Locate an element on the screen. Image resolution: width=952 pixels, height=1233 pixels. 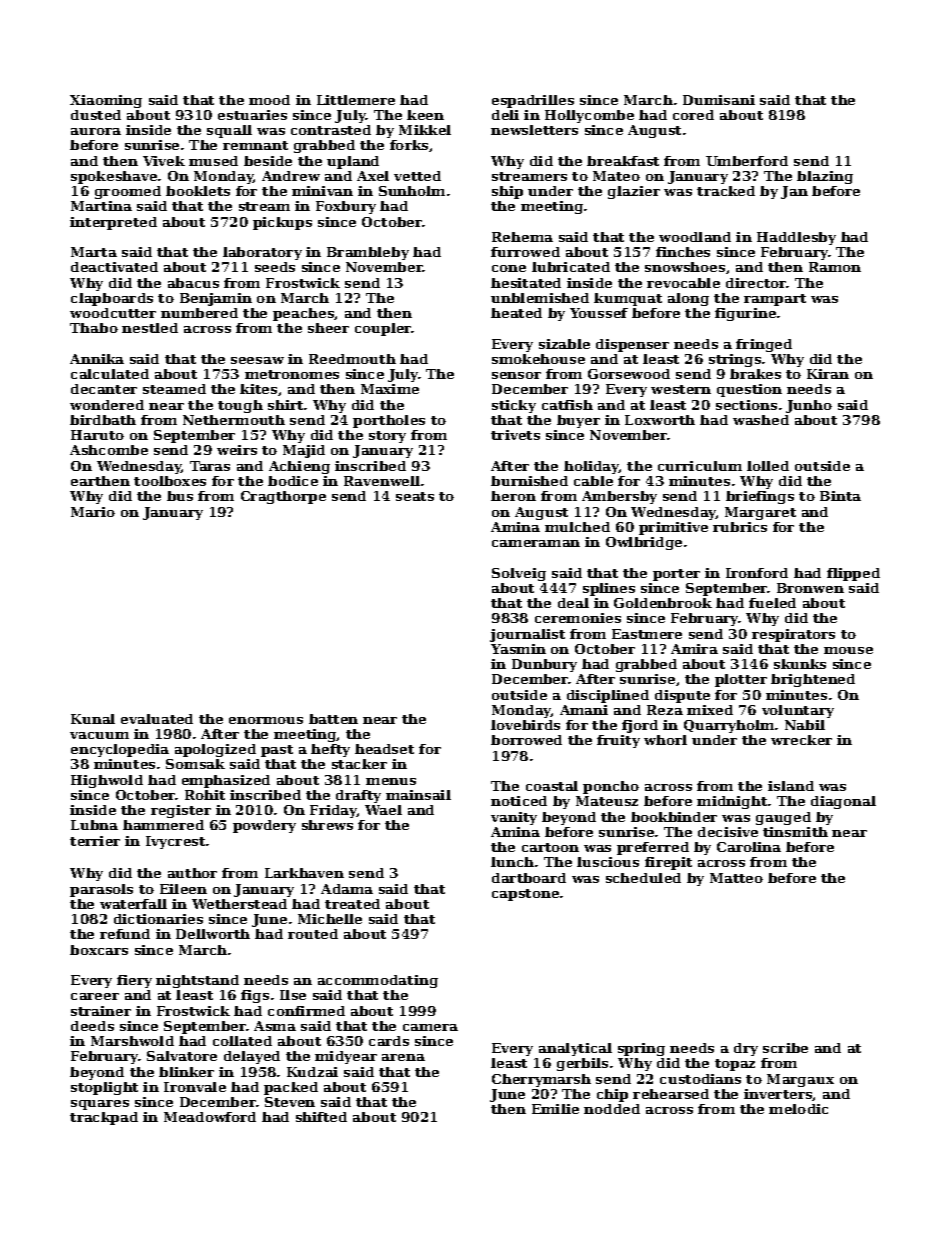
Ramon is located at coordinates (835, 267).
